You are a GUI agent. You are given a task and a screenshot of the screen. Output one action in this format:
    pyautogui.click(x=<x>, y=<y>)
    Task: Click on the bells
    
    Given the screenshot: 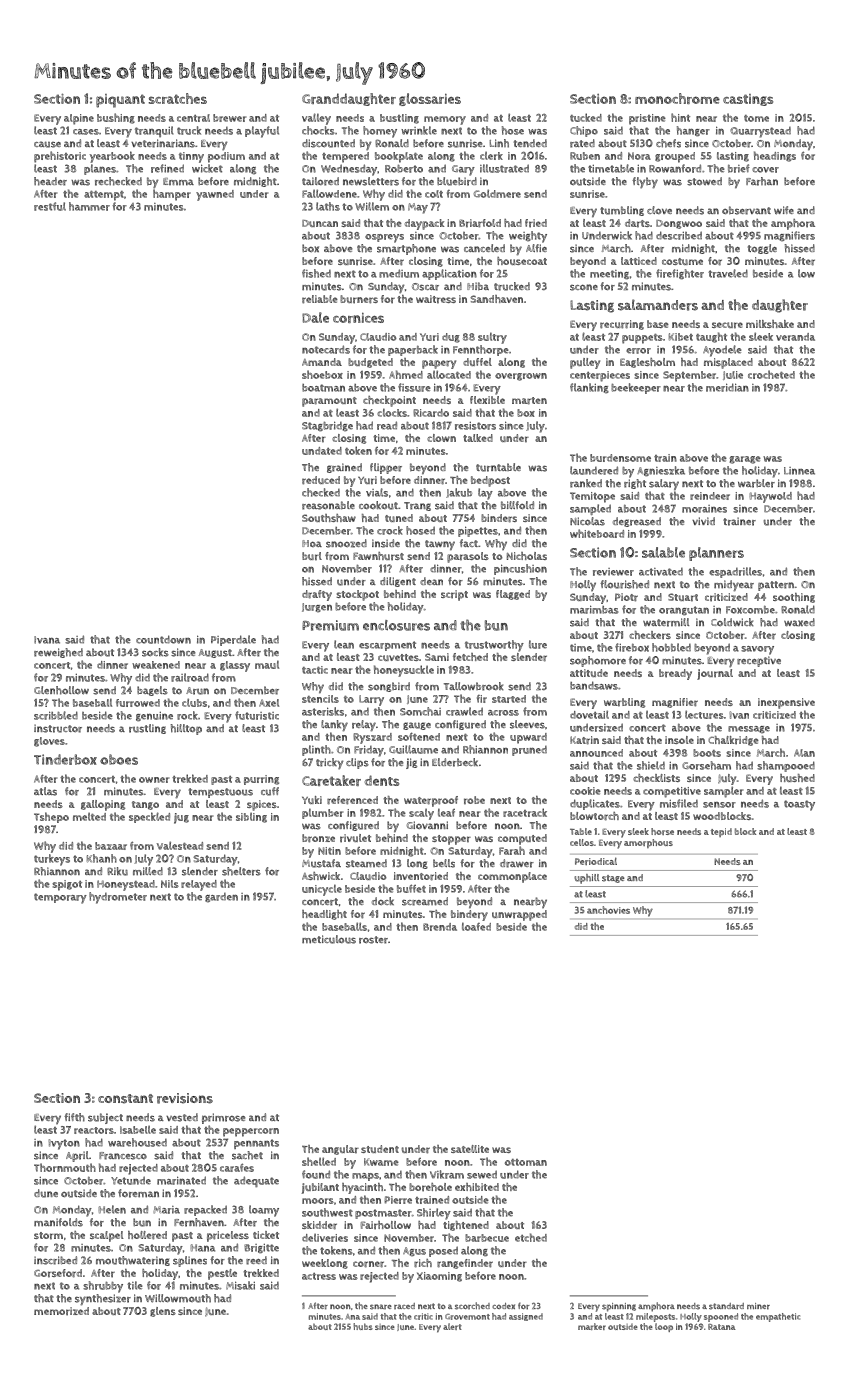 What is the action you would take?
    pyautogui.click(x=444, y=863)
